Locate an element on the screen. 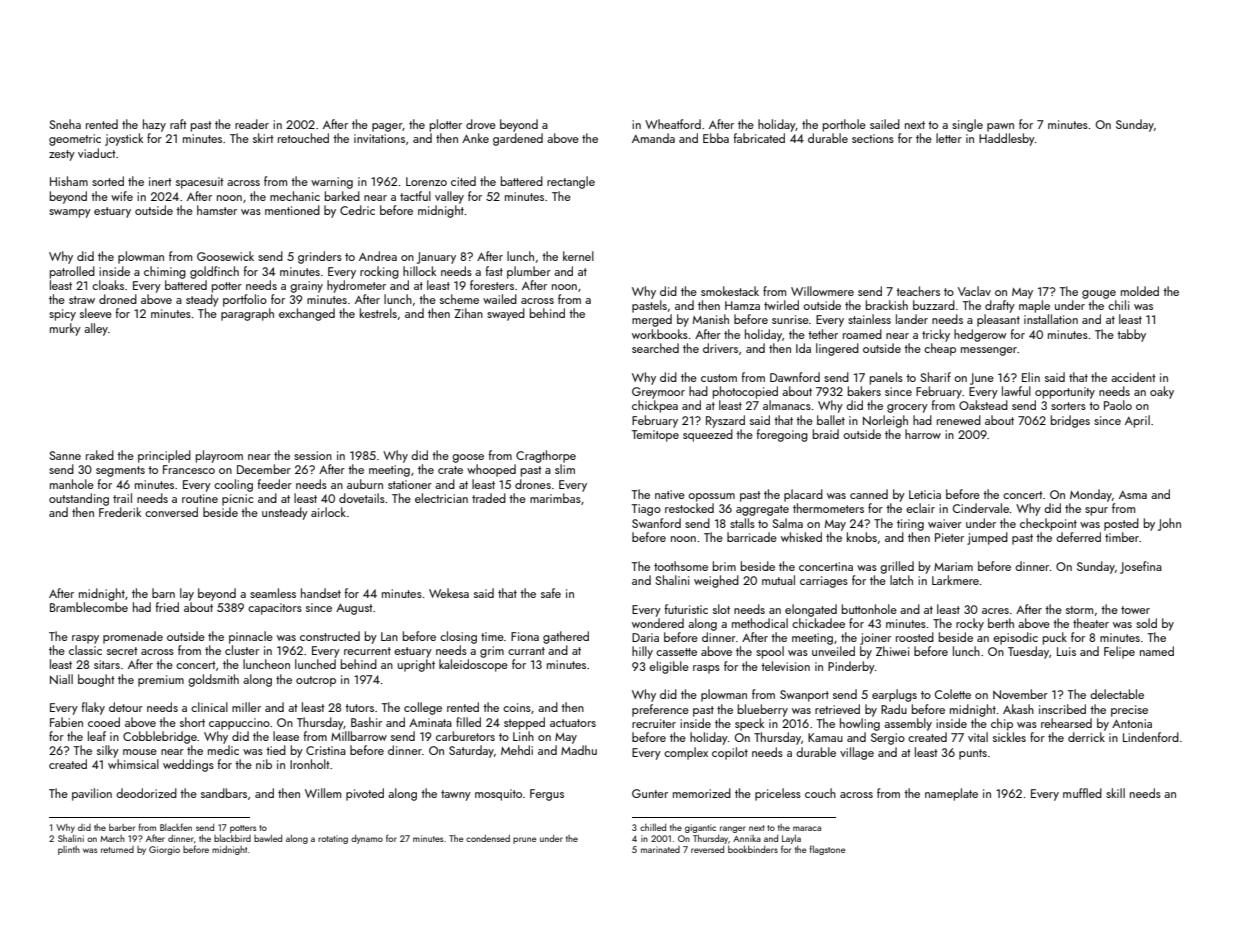 The width and height of the screenshot is (1233, 952). pleasant is located at coordinates (998, 320).
